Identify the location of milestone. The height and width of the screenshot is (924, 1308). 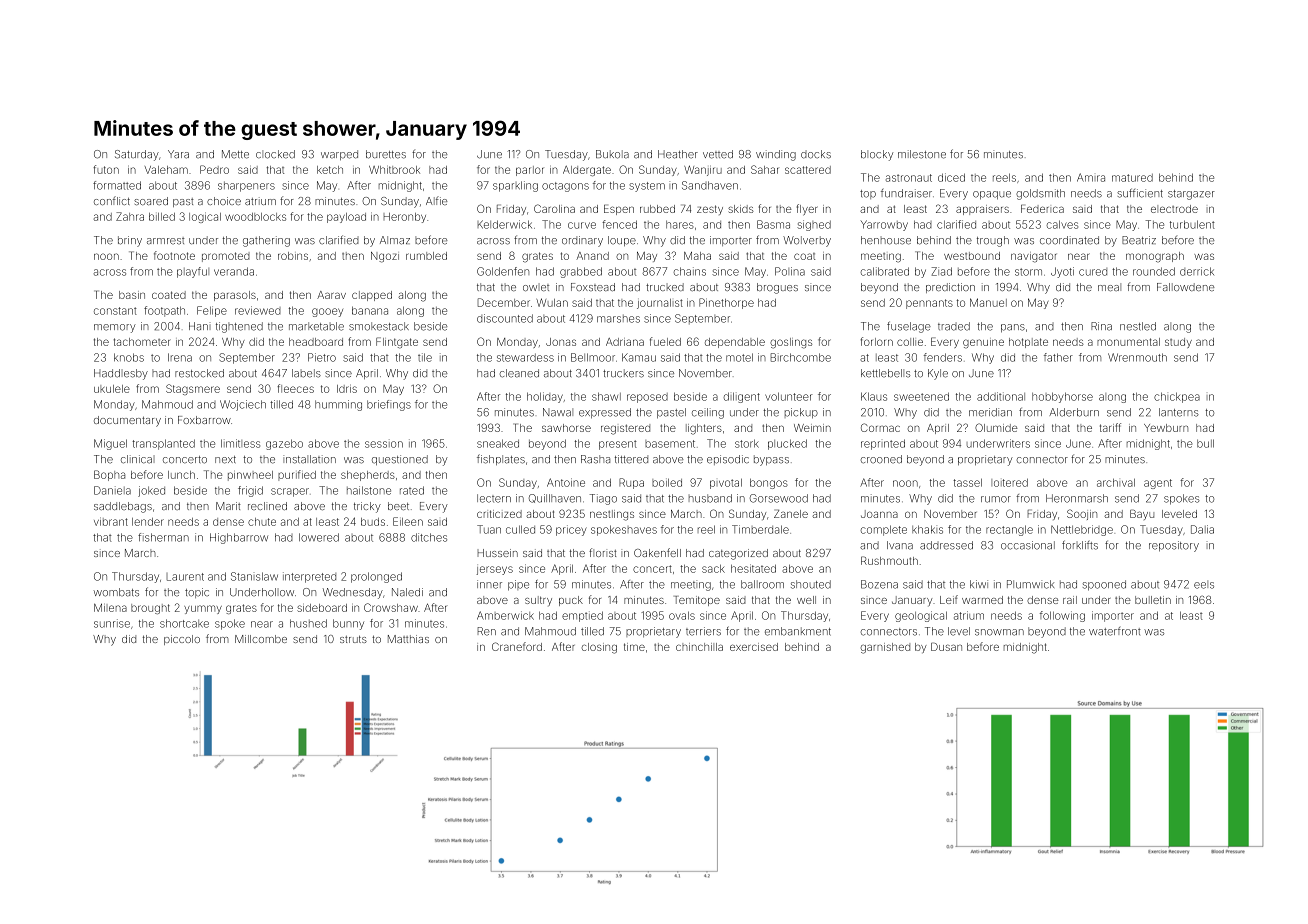
(922, 154).
